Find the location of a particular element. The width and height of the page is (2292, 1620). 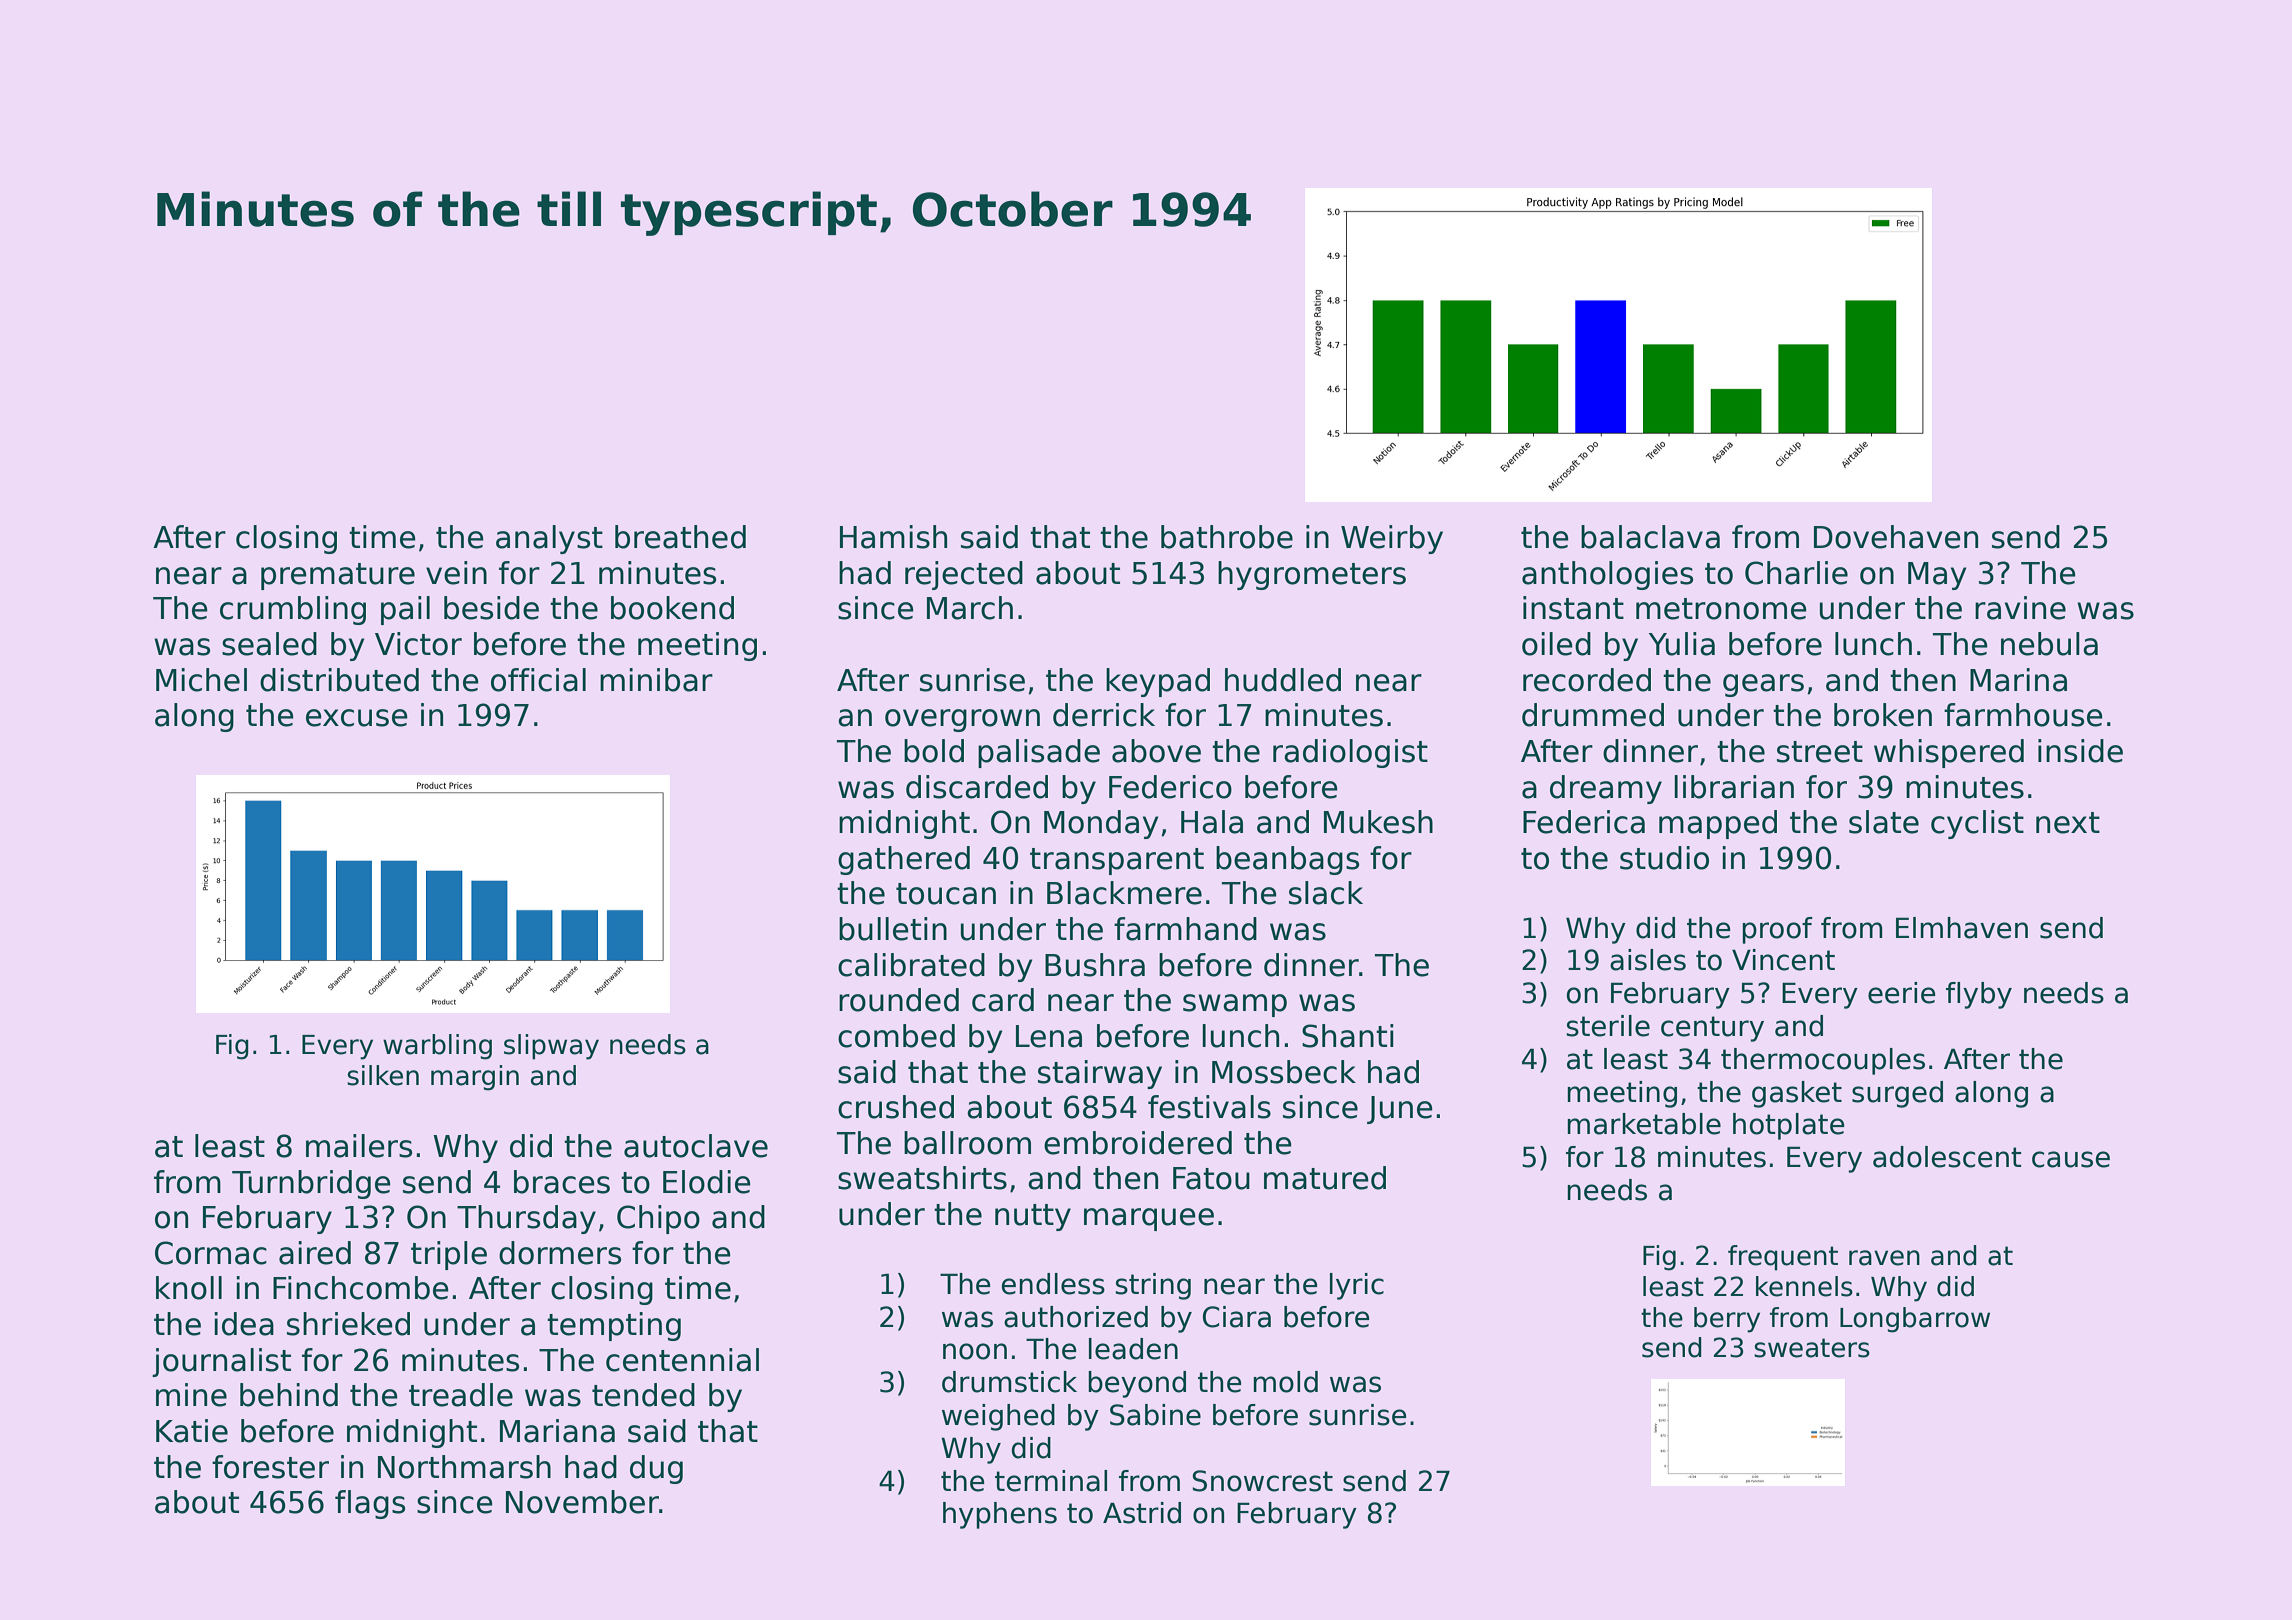

excuse is located at coordinates (357, 718).
